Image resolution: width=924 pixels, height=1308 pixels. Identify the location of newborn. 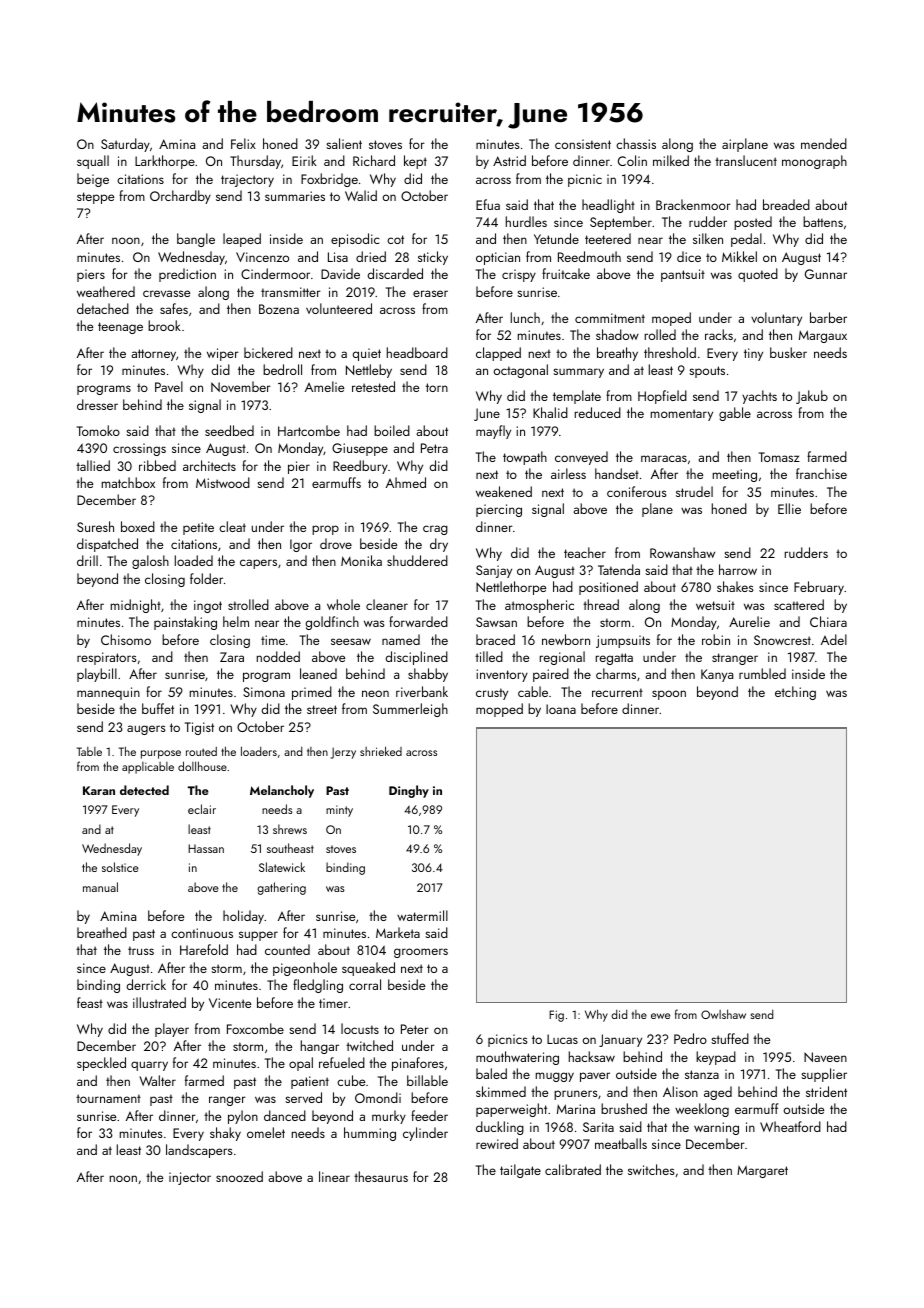
(566, 639).
